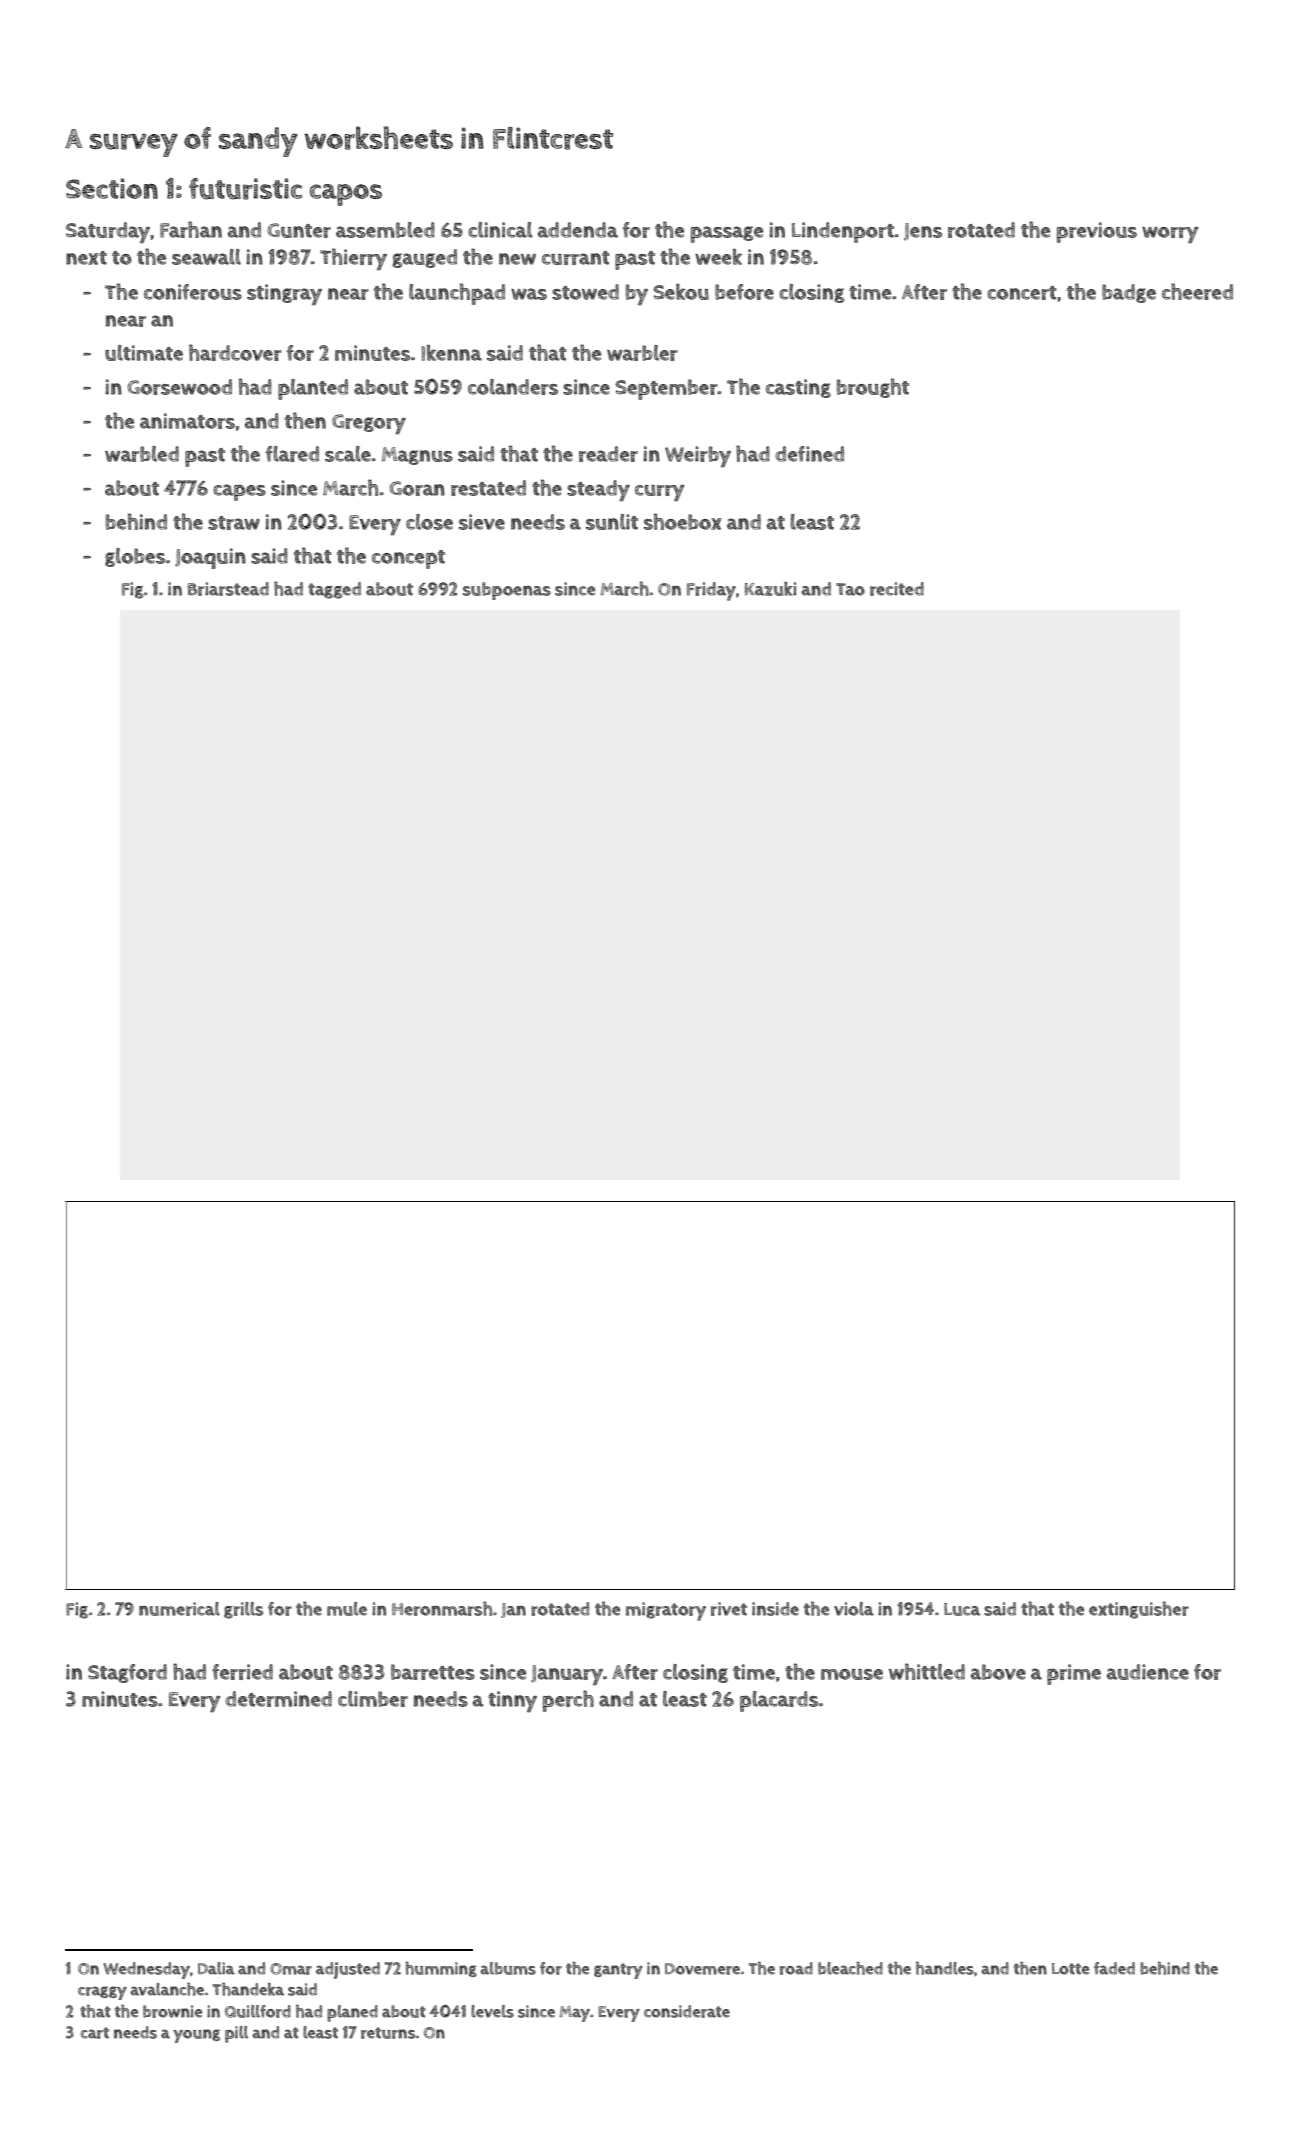  What do you see at coordinates (442, 1608) in the screenshot?
I see `Heronmarsh` at bounding box center [442, 1608].
